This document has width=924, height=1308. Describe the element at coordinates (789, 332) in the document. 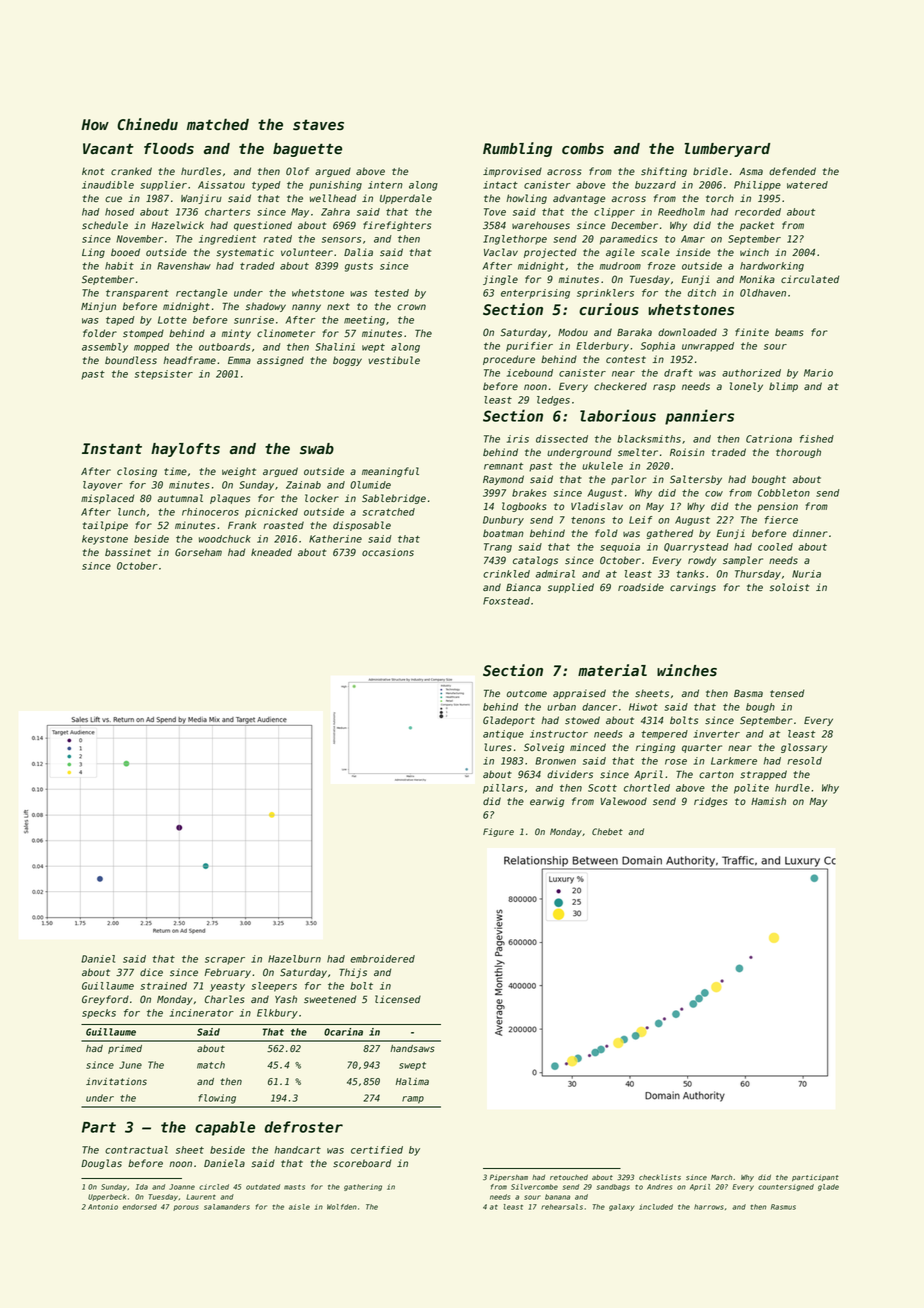

I see `beams` at that location.
